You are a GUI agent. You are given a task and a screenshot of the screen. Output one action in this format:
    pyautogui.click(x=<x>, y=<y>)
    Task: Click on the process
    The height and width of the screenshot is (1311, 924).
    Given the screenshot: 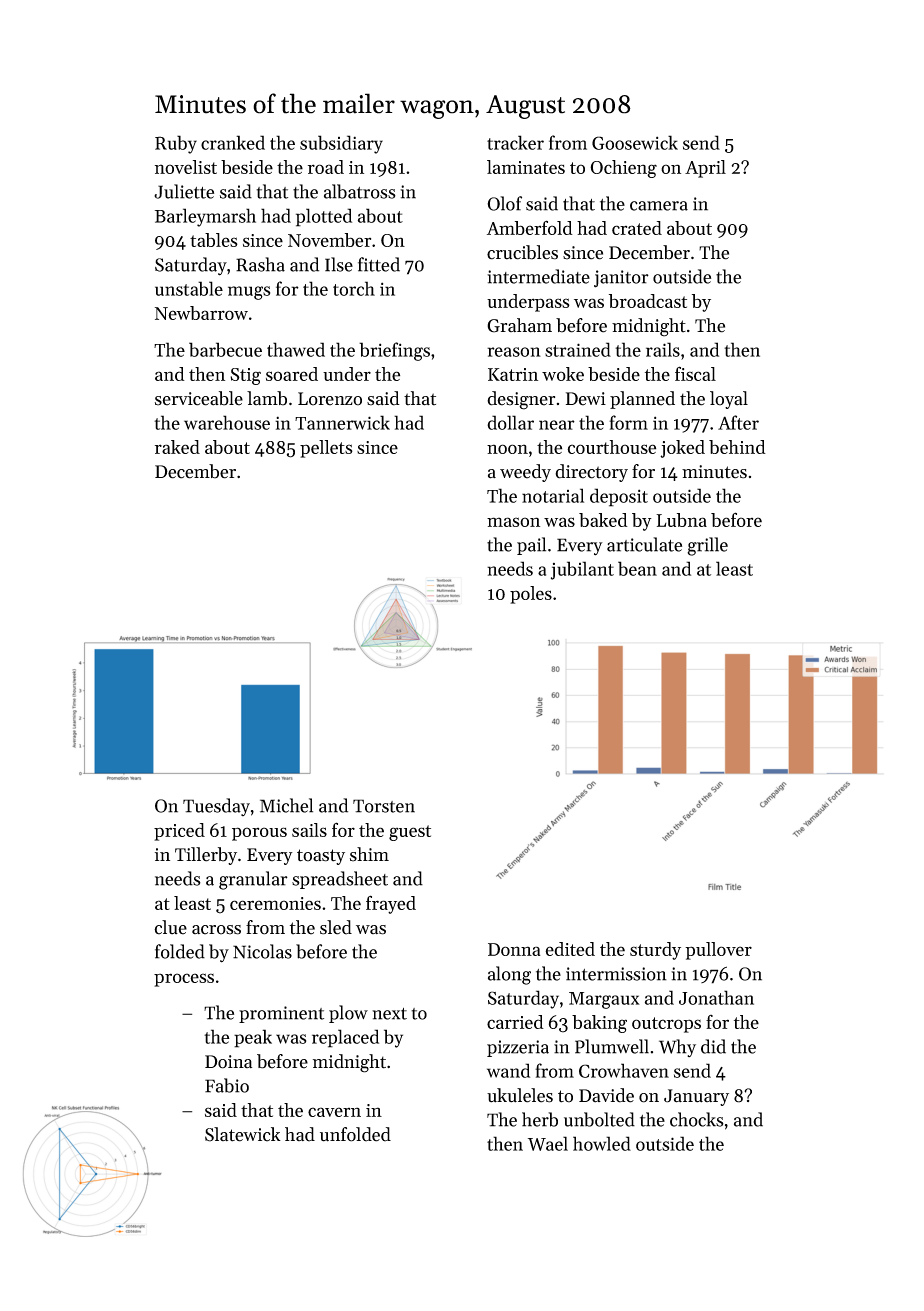 What is the action you would take?
    pyautogui.click(x=184, y=980)
